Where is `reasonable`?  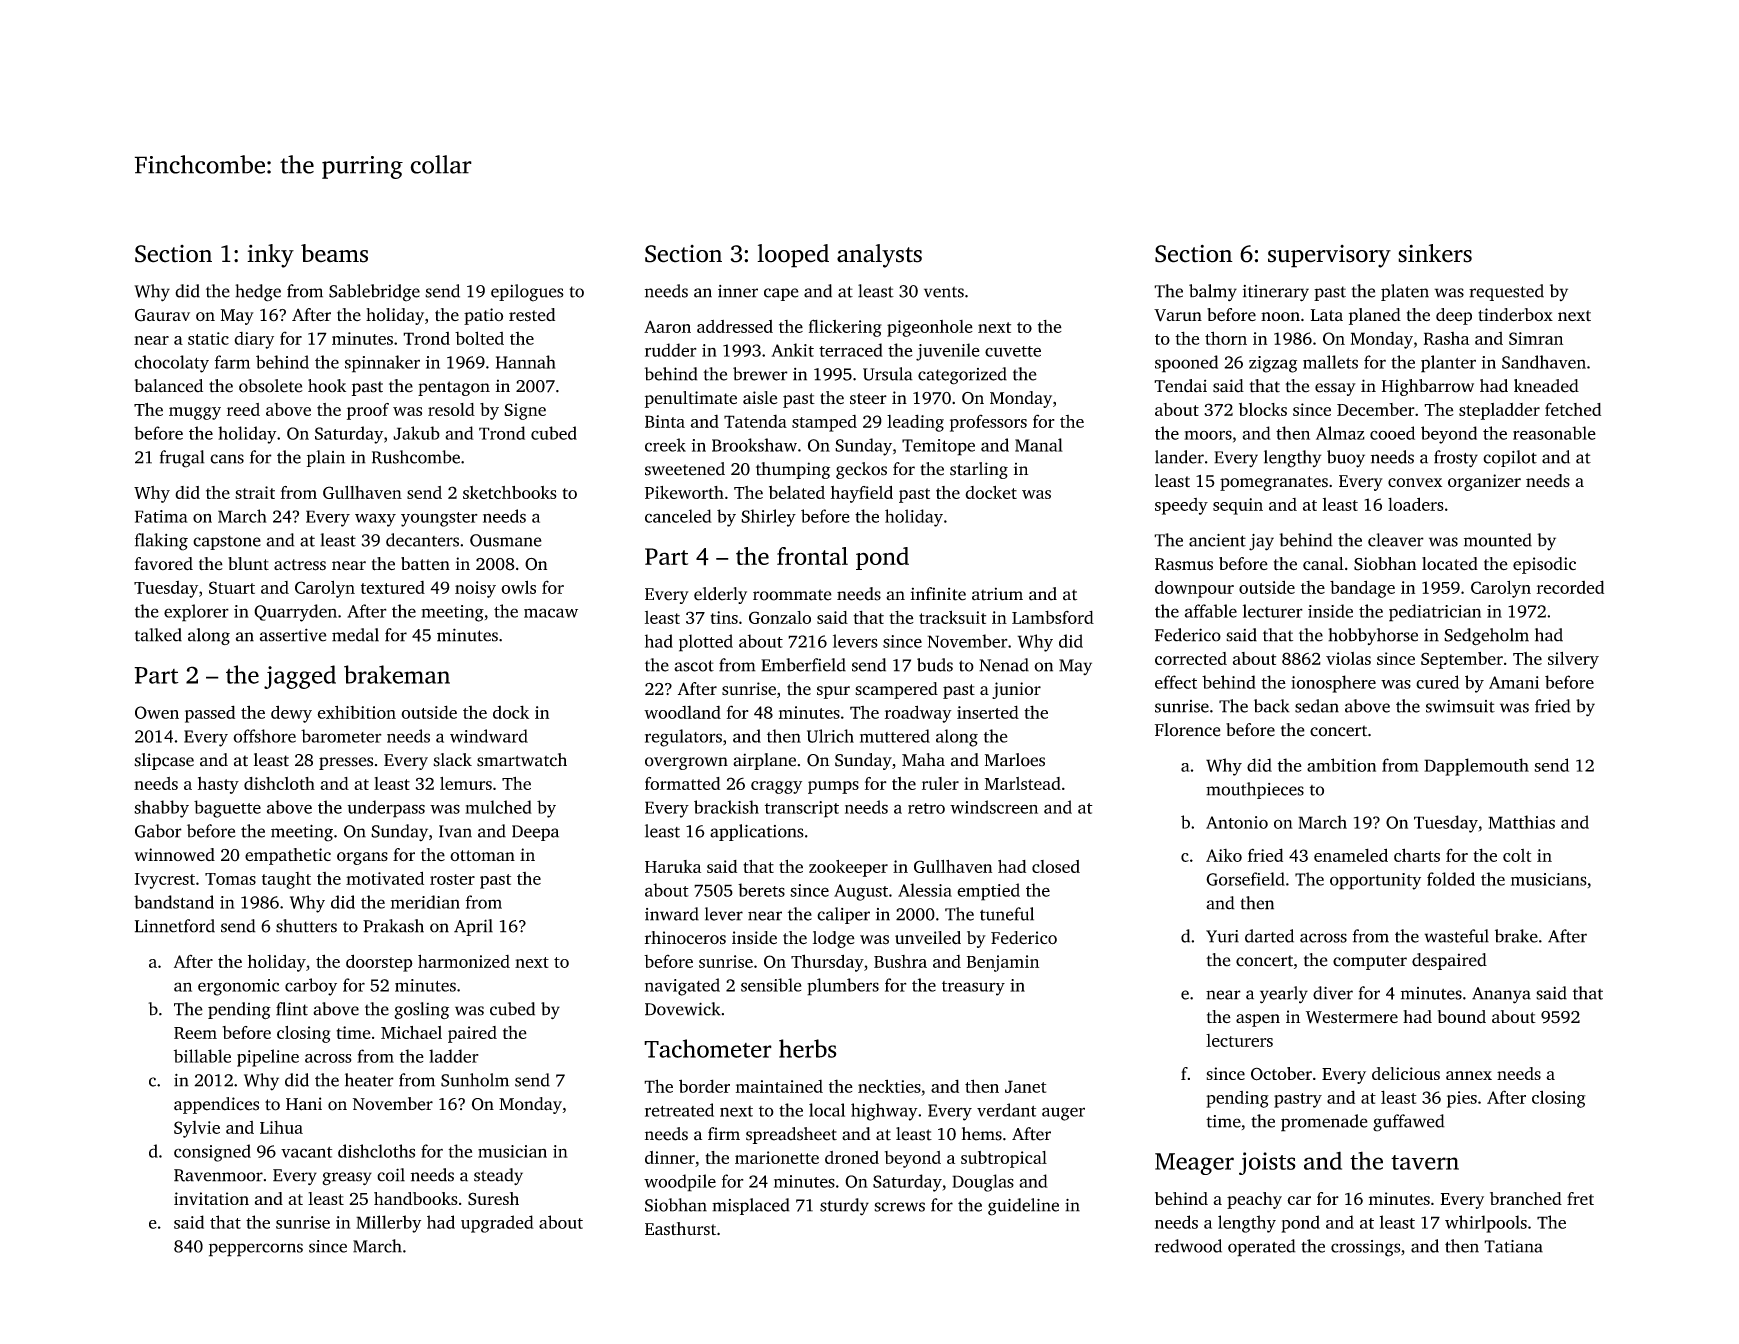
reasonable is located at coordinates (1554, 433).
